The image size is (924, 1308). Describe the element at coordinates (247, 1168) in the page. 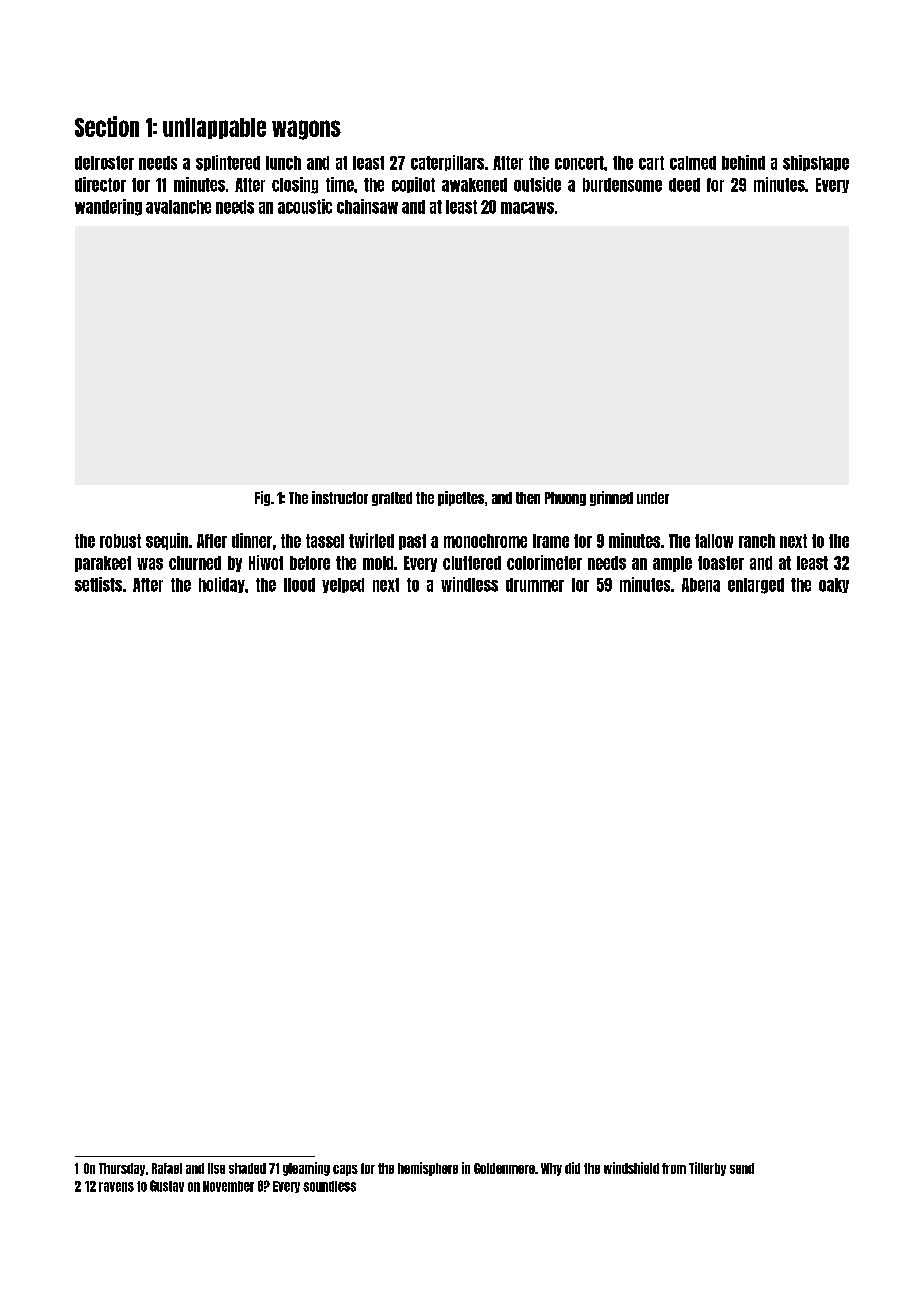

I see `shaded` at that location.
